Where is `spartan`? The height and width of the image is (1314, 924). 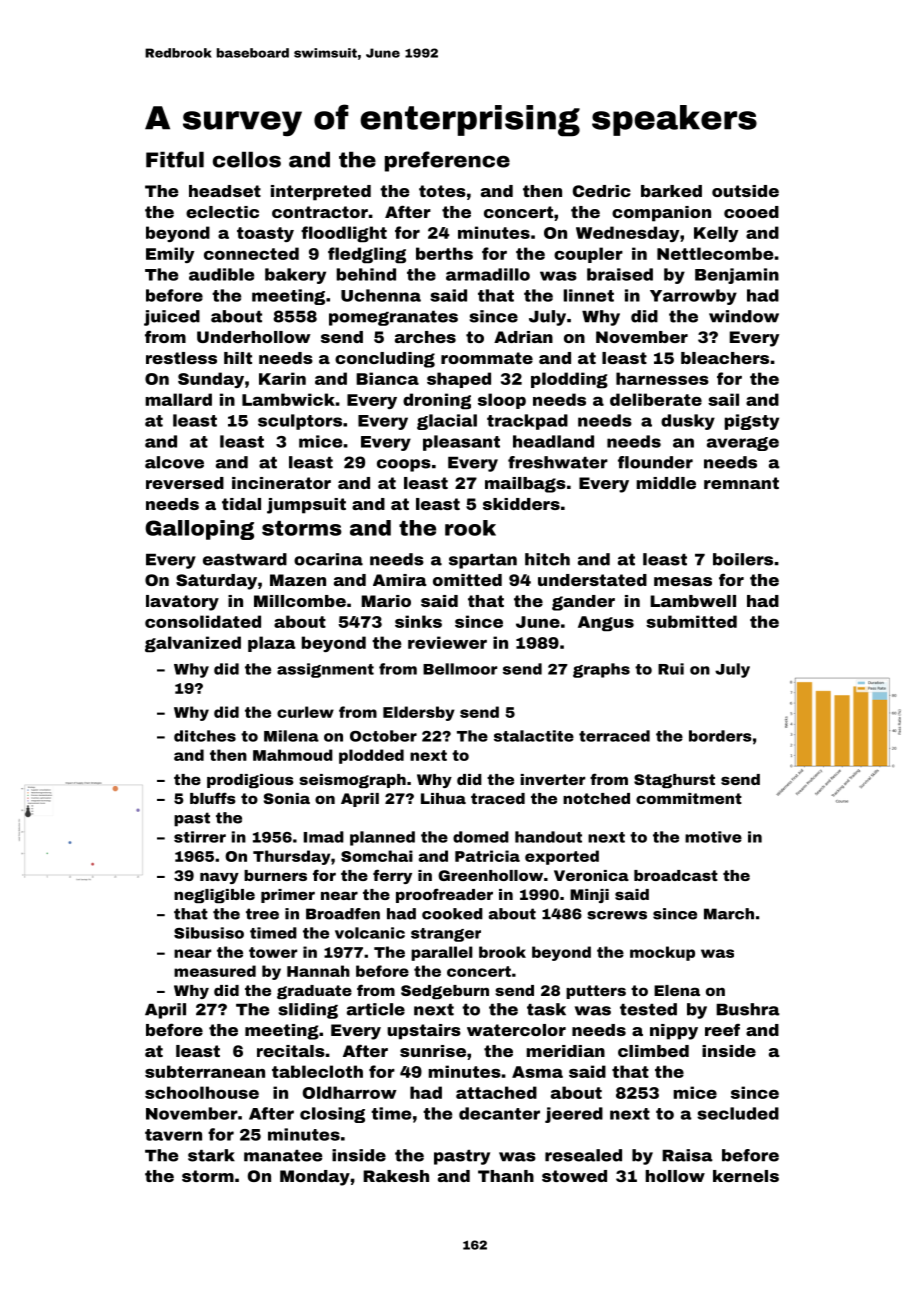
spartan is located at coordinates (483, 561).
